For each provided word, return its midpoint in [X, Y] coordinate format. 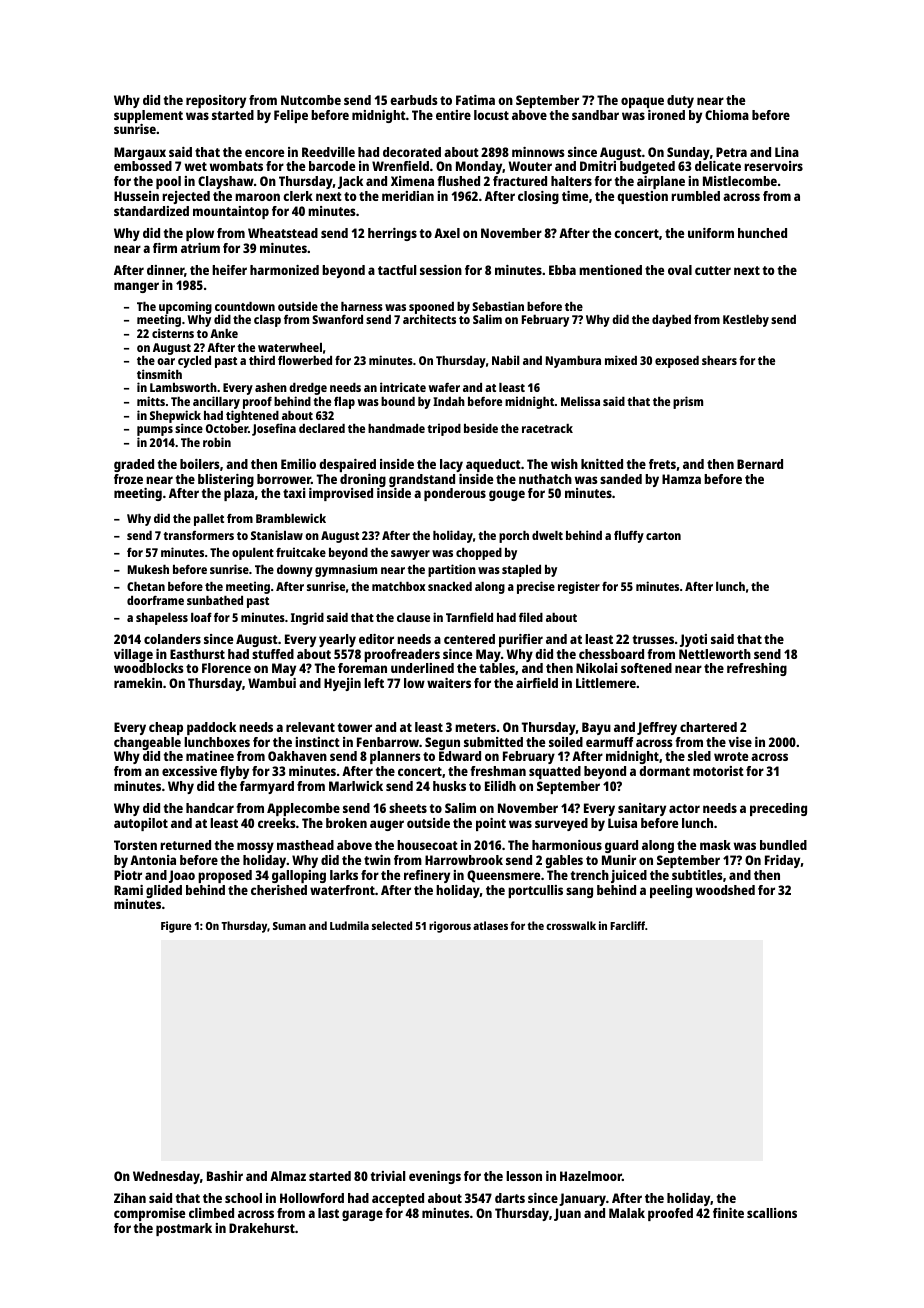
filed [531, 617]
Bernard [760, 464]
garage [362, 1215]
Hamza [681, 479]
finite [728, 1213]
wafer [444, 387]
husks [449, 786]
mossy [255, 847]
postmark [184, 1229]
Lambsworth [183, 387]
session [441, 270]
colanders [172, 639]
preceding [778, 809]
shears [719, 360]
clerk [298, 196]
